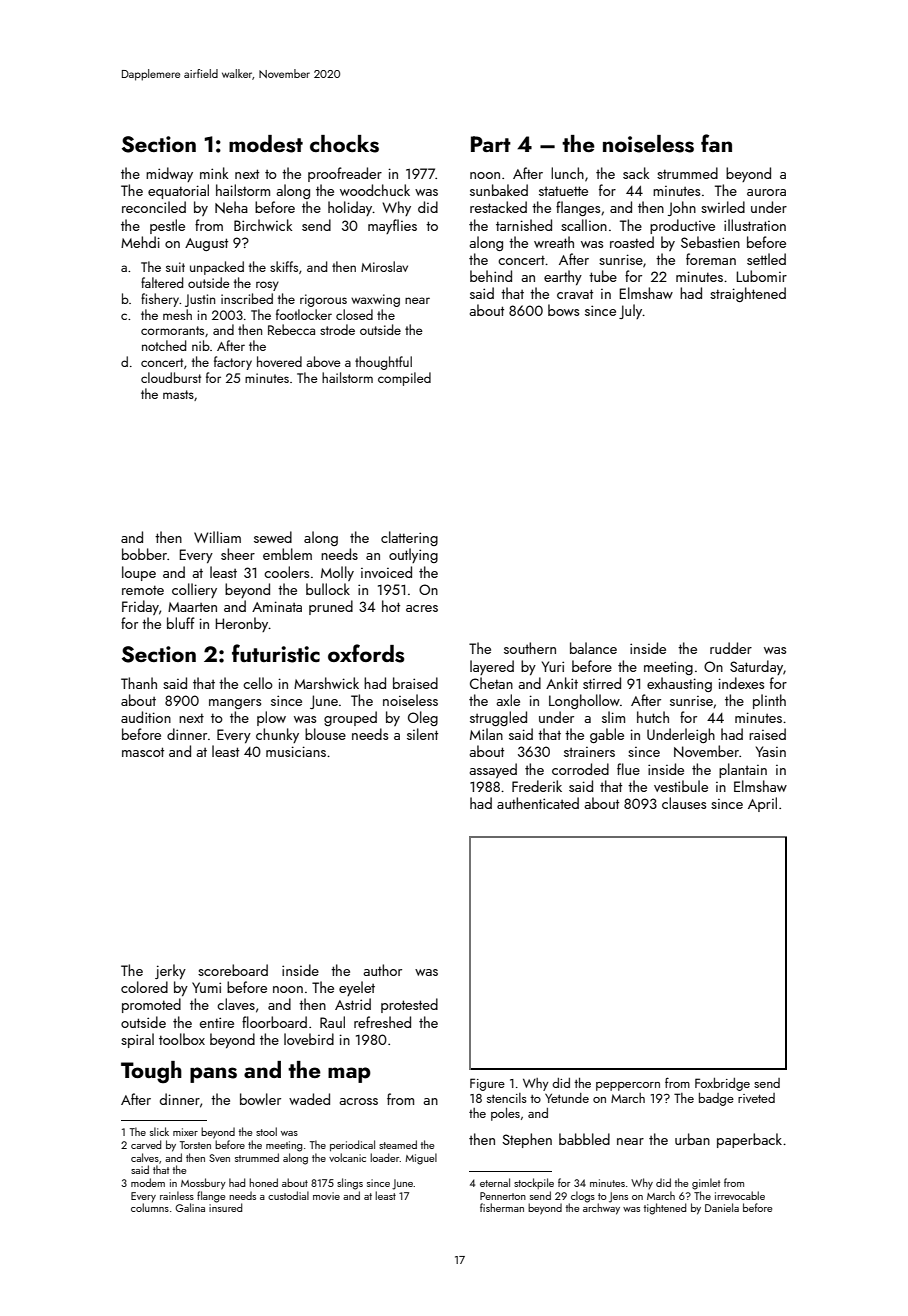  What do you see at coordinates (151, 1072) in the document?
I see `Tough` at bounding box center [151, 1072].
